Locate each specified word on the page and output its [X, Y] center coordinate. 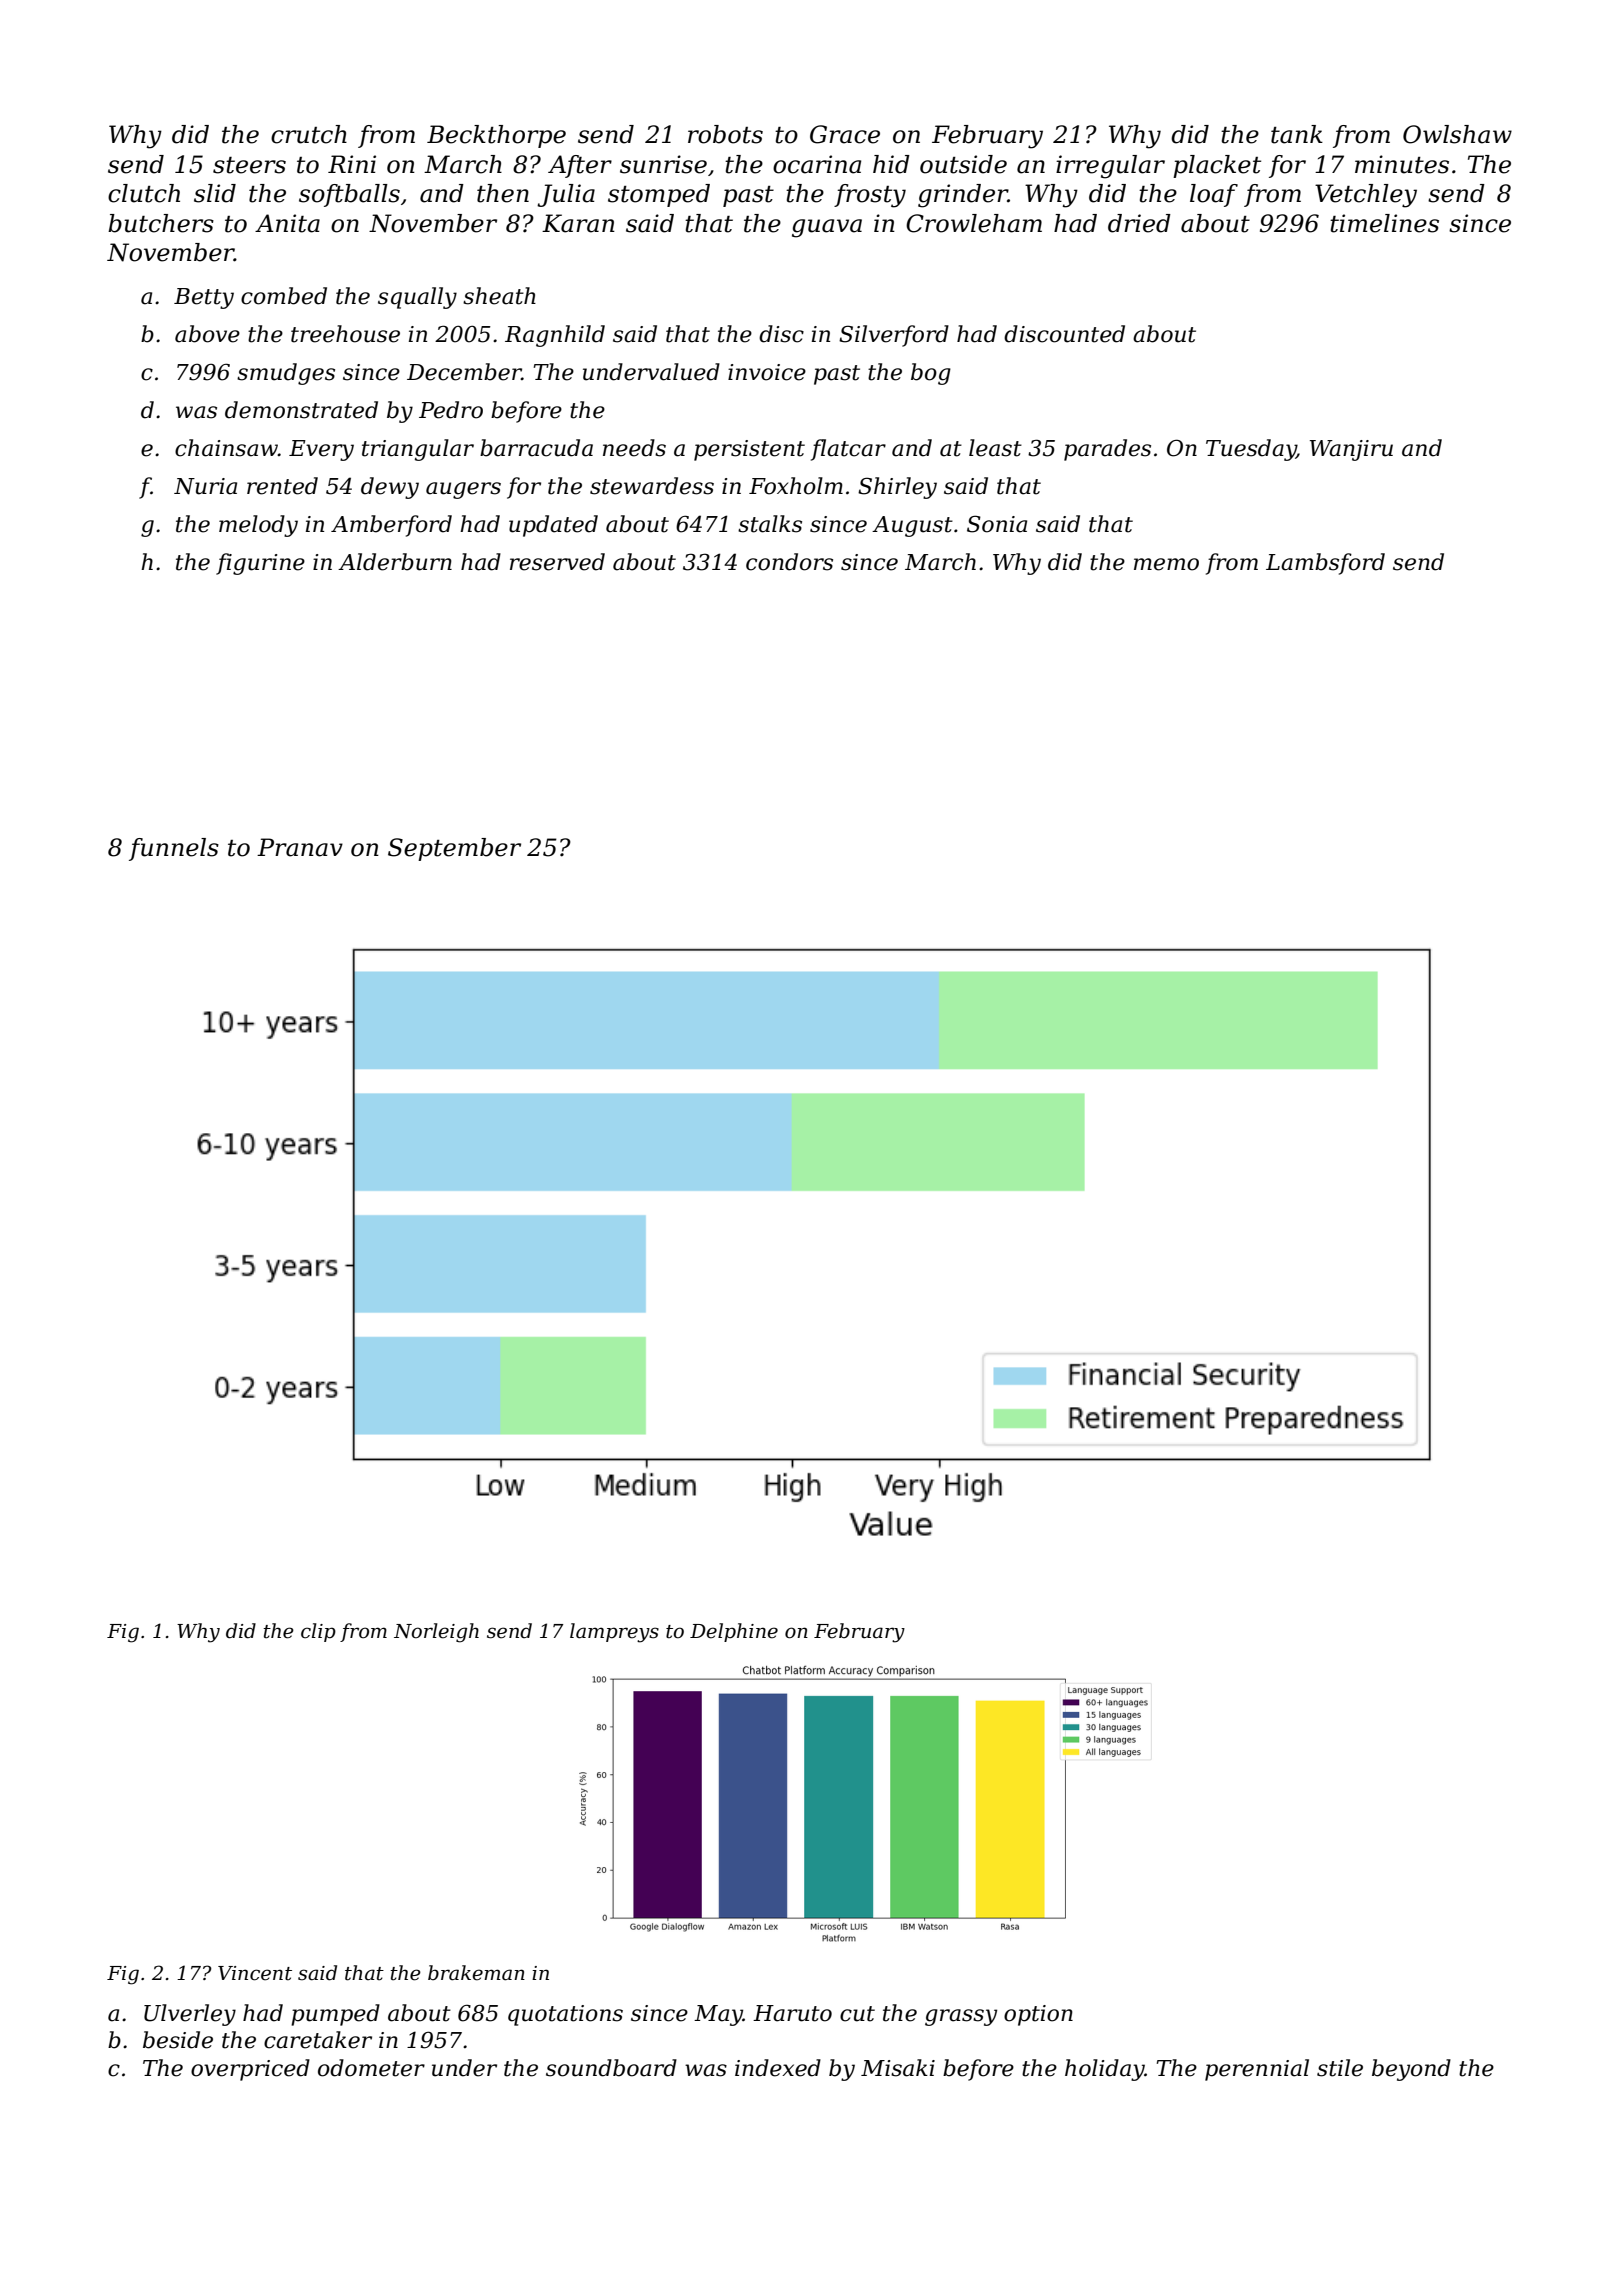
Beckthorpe [496, 136]
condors [789, 562]
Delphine [734, 1632]
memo [1166, 564]
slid [215, 193]
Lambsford [1325, 564]
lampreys [614, 1633]
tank [1297, 134]
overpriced [250, 2070]
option [1038, 2015]
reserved [557, 562]
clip [318, 1632]
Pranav [300, 847]
